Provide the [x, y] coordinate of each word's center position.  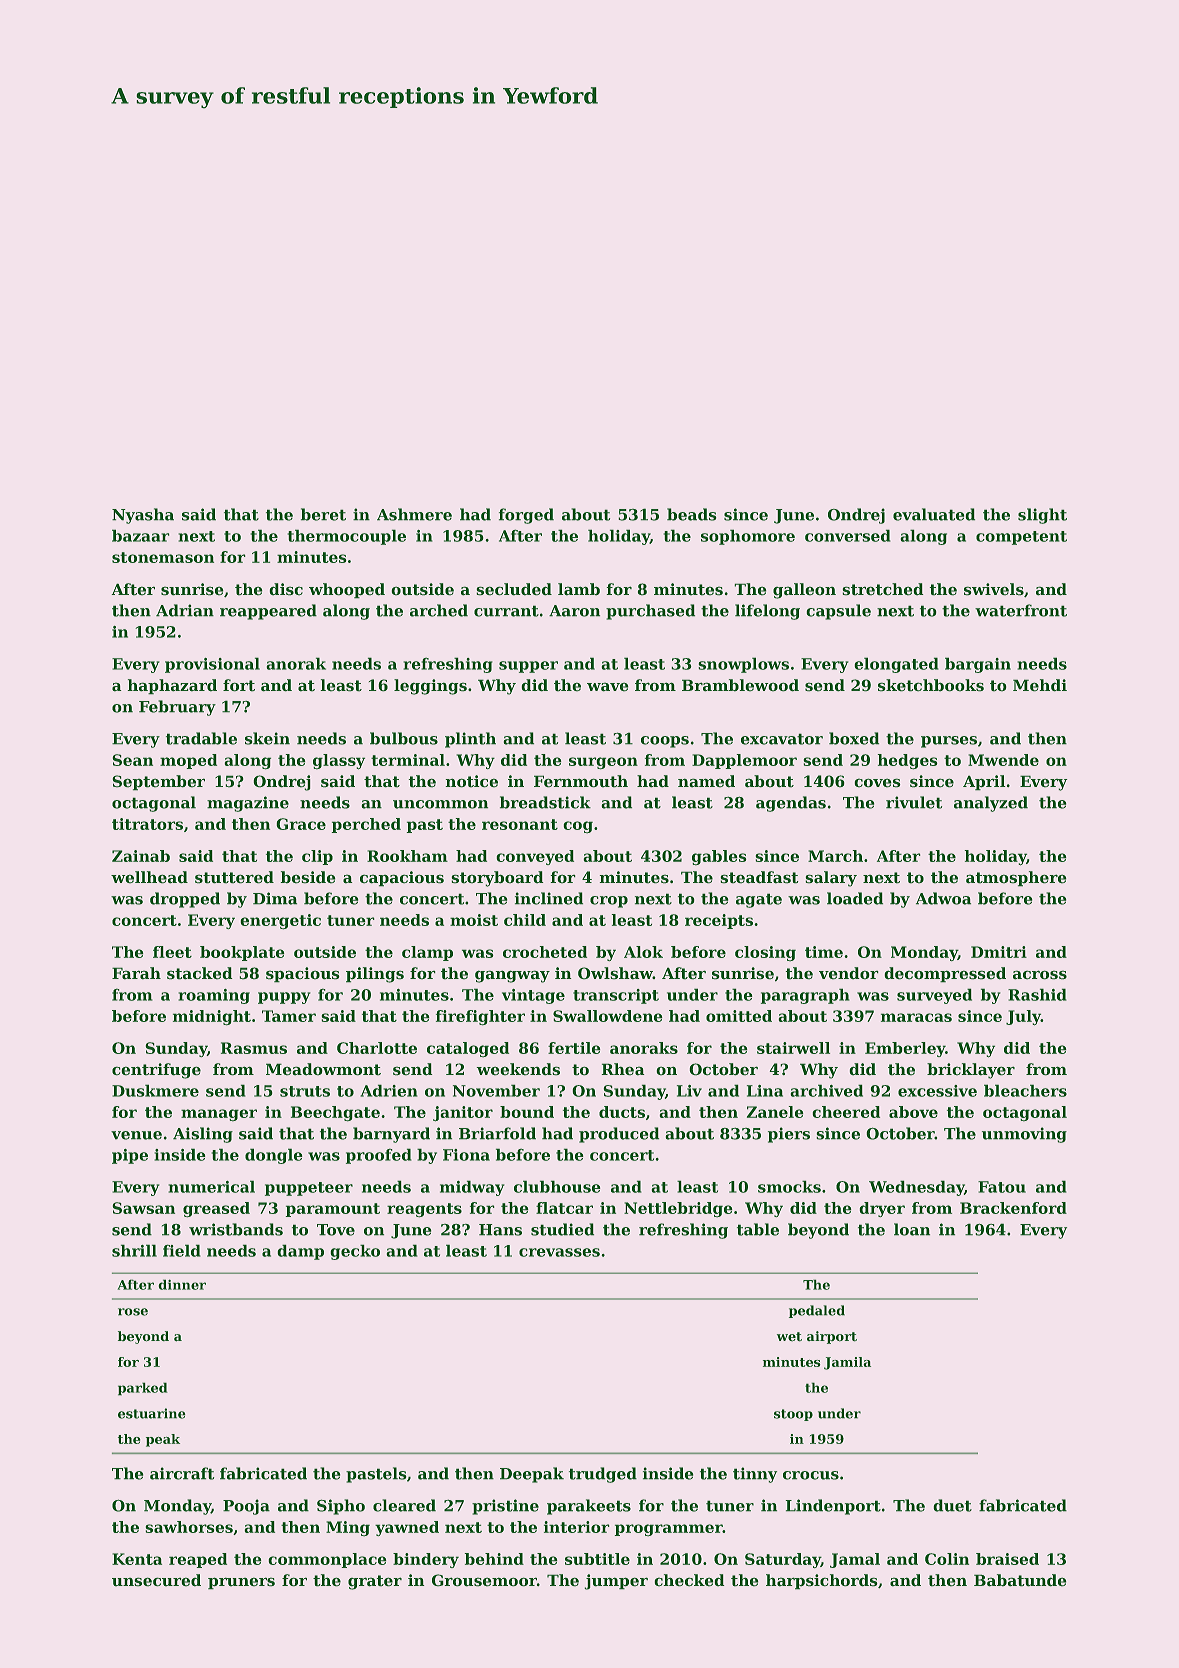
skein [267, 738]
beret [323, 514]
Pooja [246, 1507]
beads [692, 514]
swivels [994, 589]
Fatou [1002, 1187]
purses [949, 742]
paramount [332, 1210]
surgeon [603, 763]
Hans [500, 1230]
